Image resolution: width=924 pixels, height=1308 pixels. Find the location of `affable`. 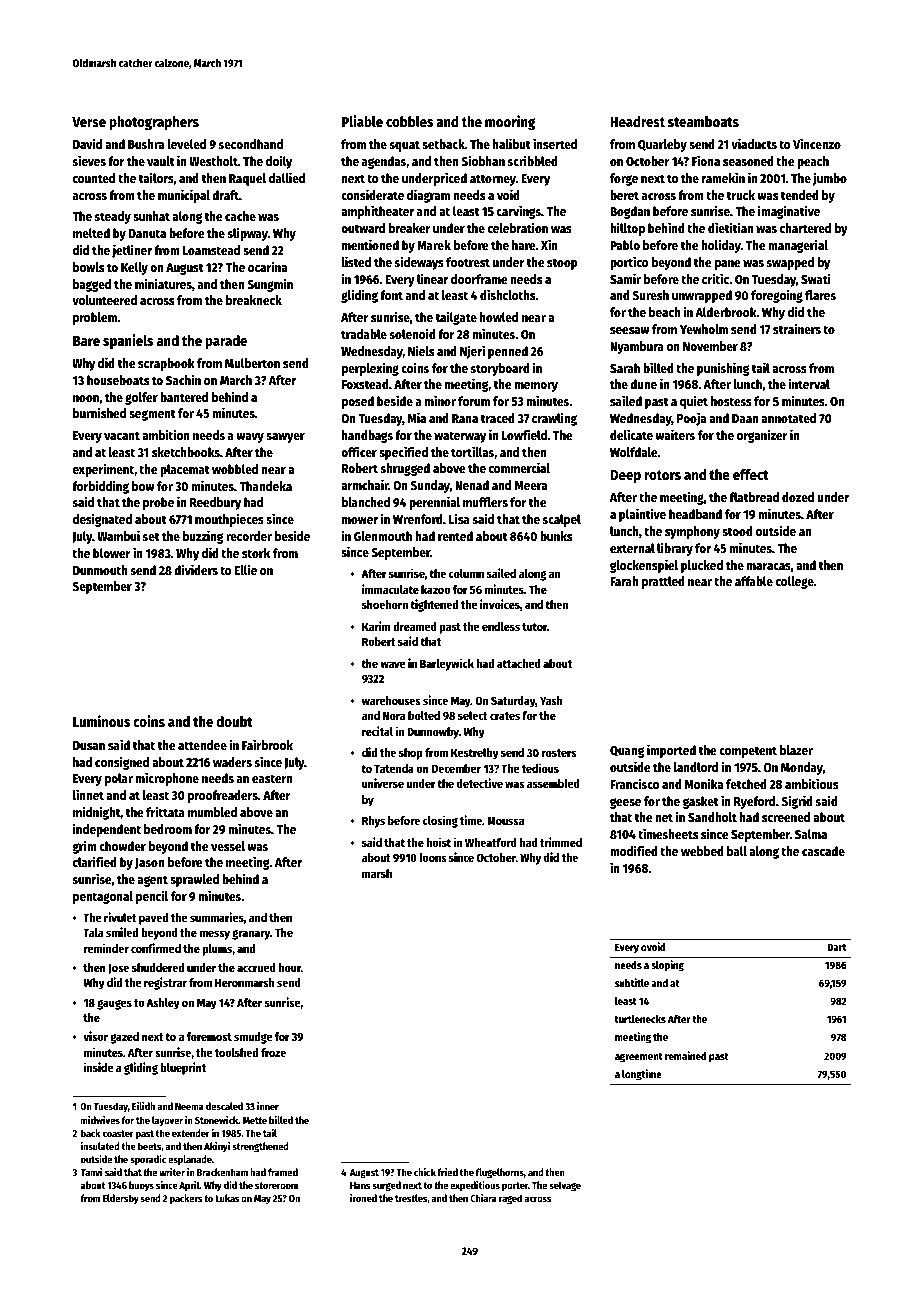

affable is located at coordinates (754, 581).
